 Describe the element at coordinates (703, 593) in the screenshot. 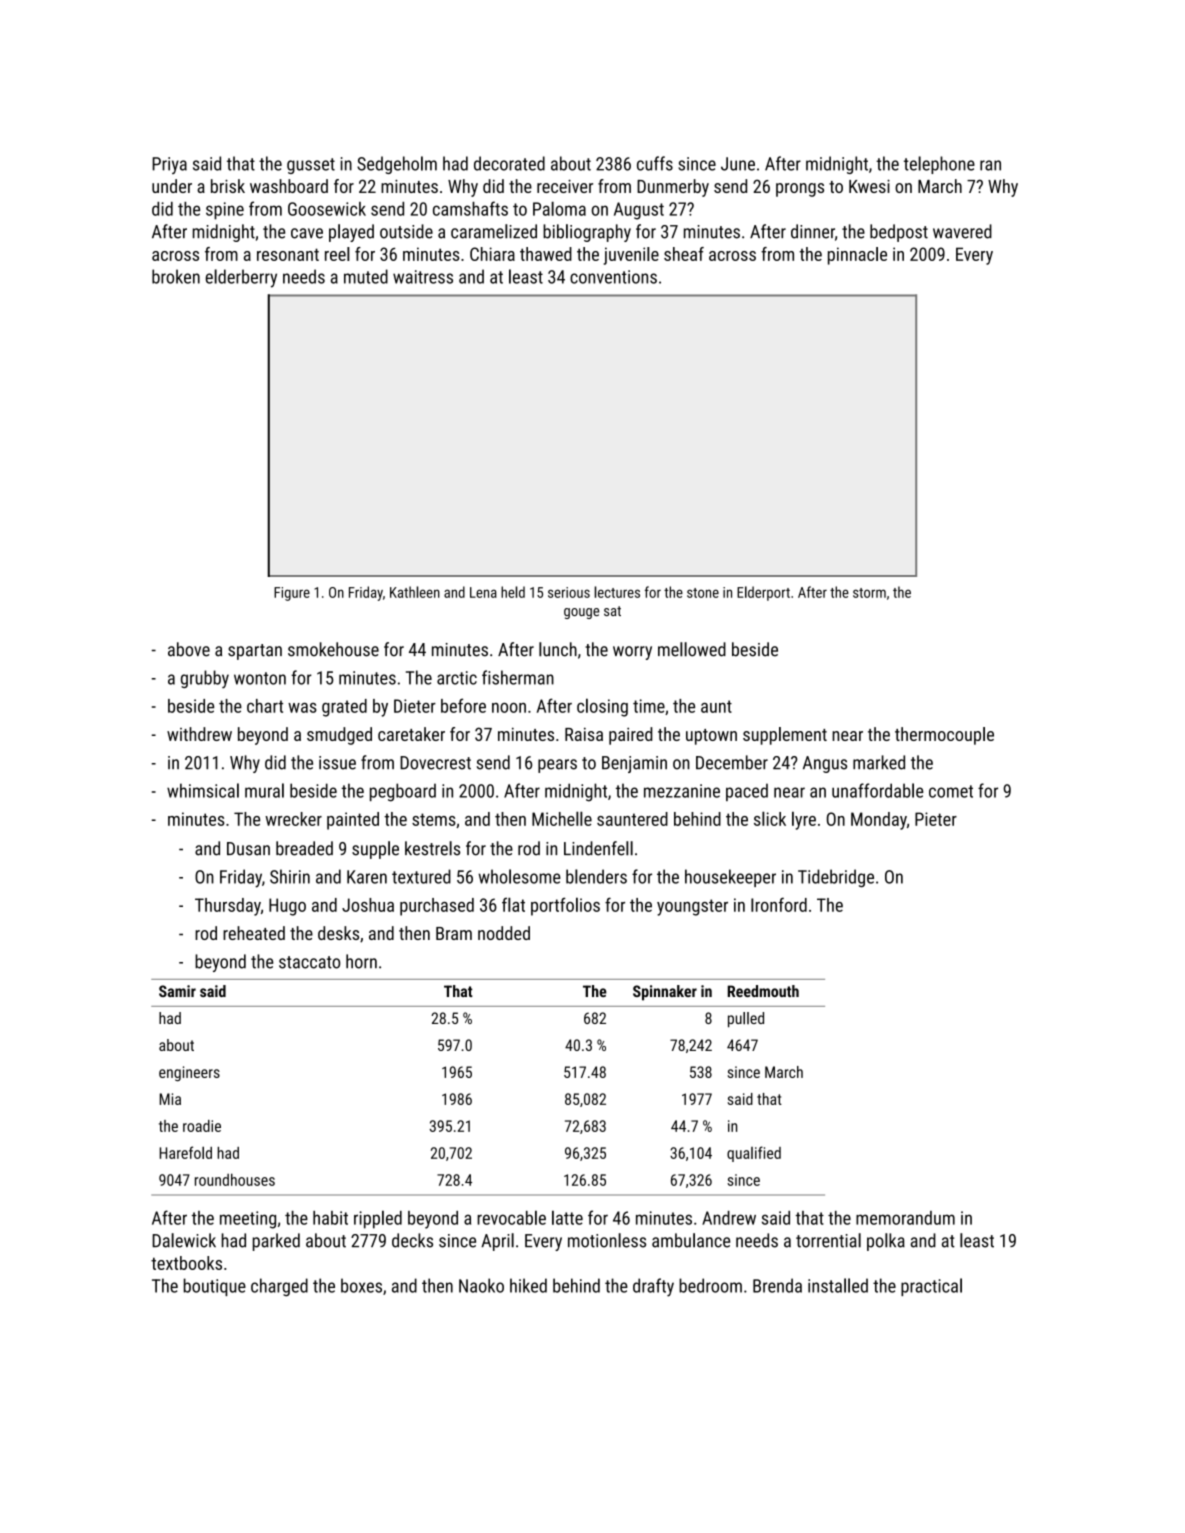

I see `stone` at that location.
